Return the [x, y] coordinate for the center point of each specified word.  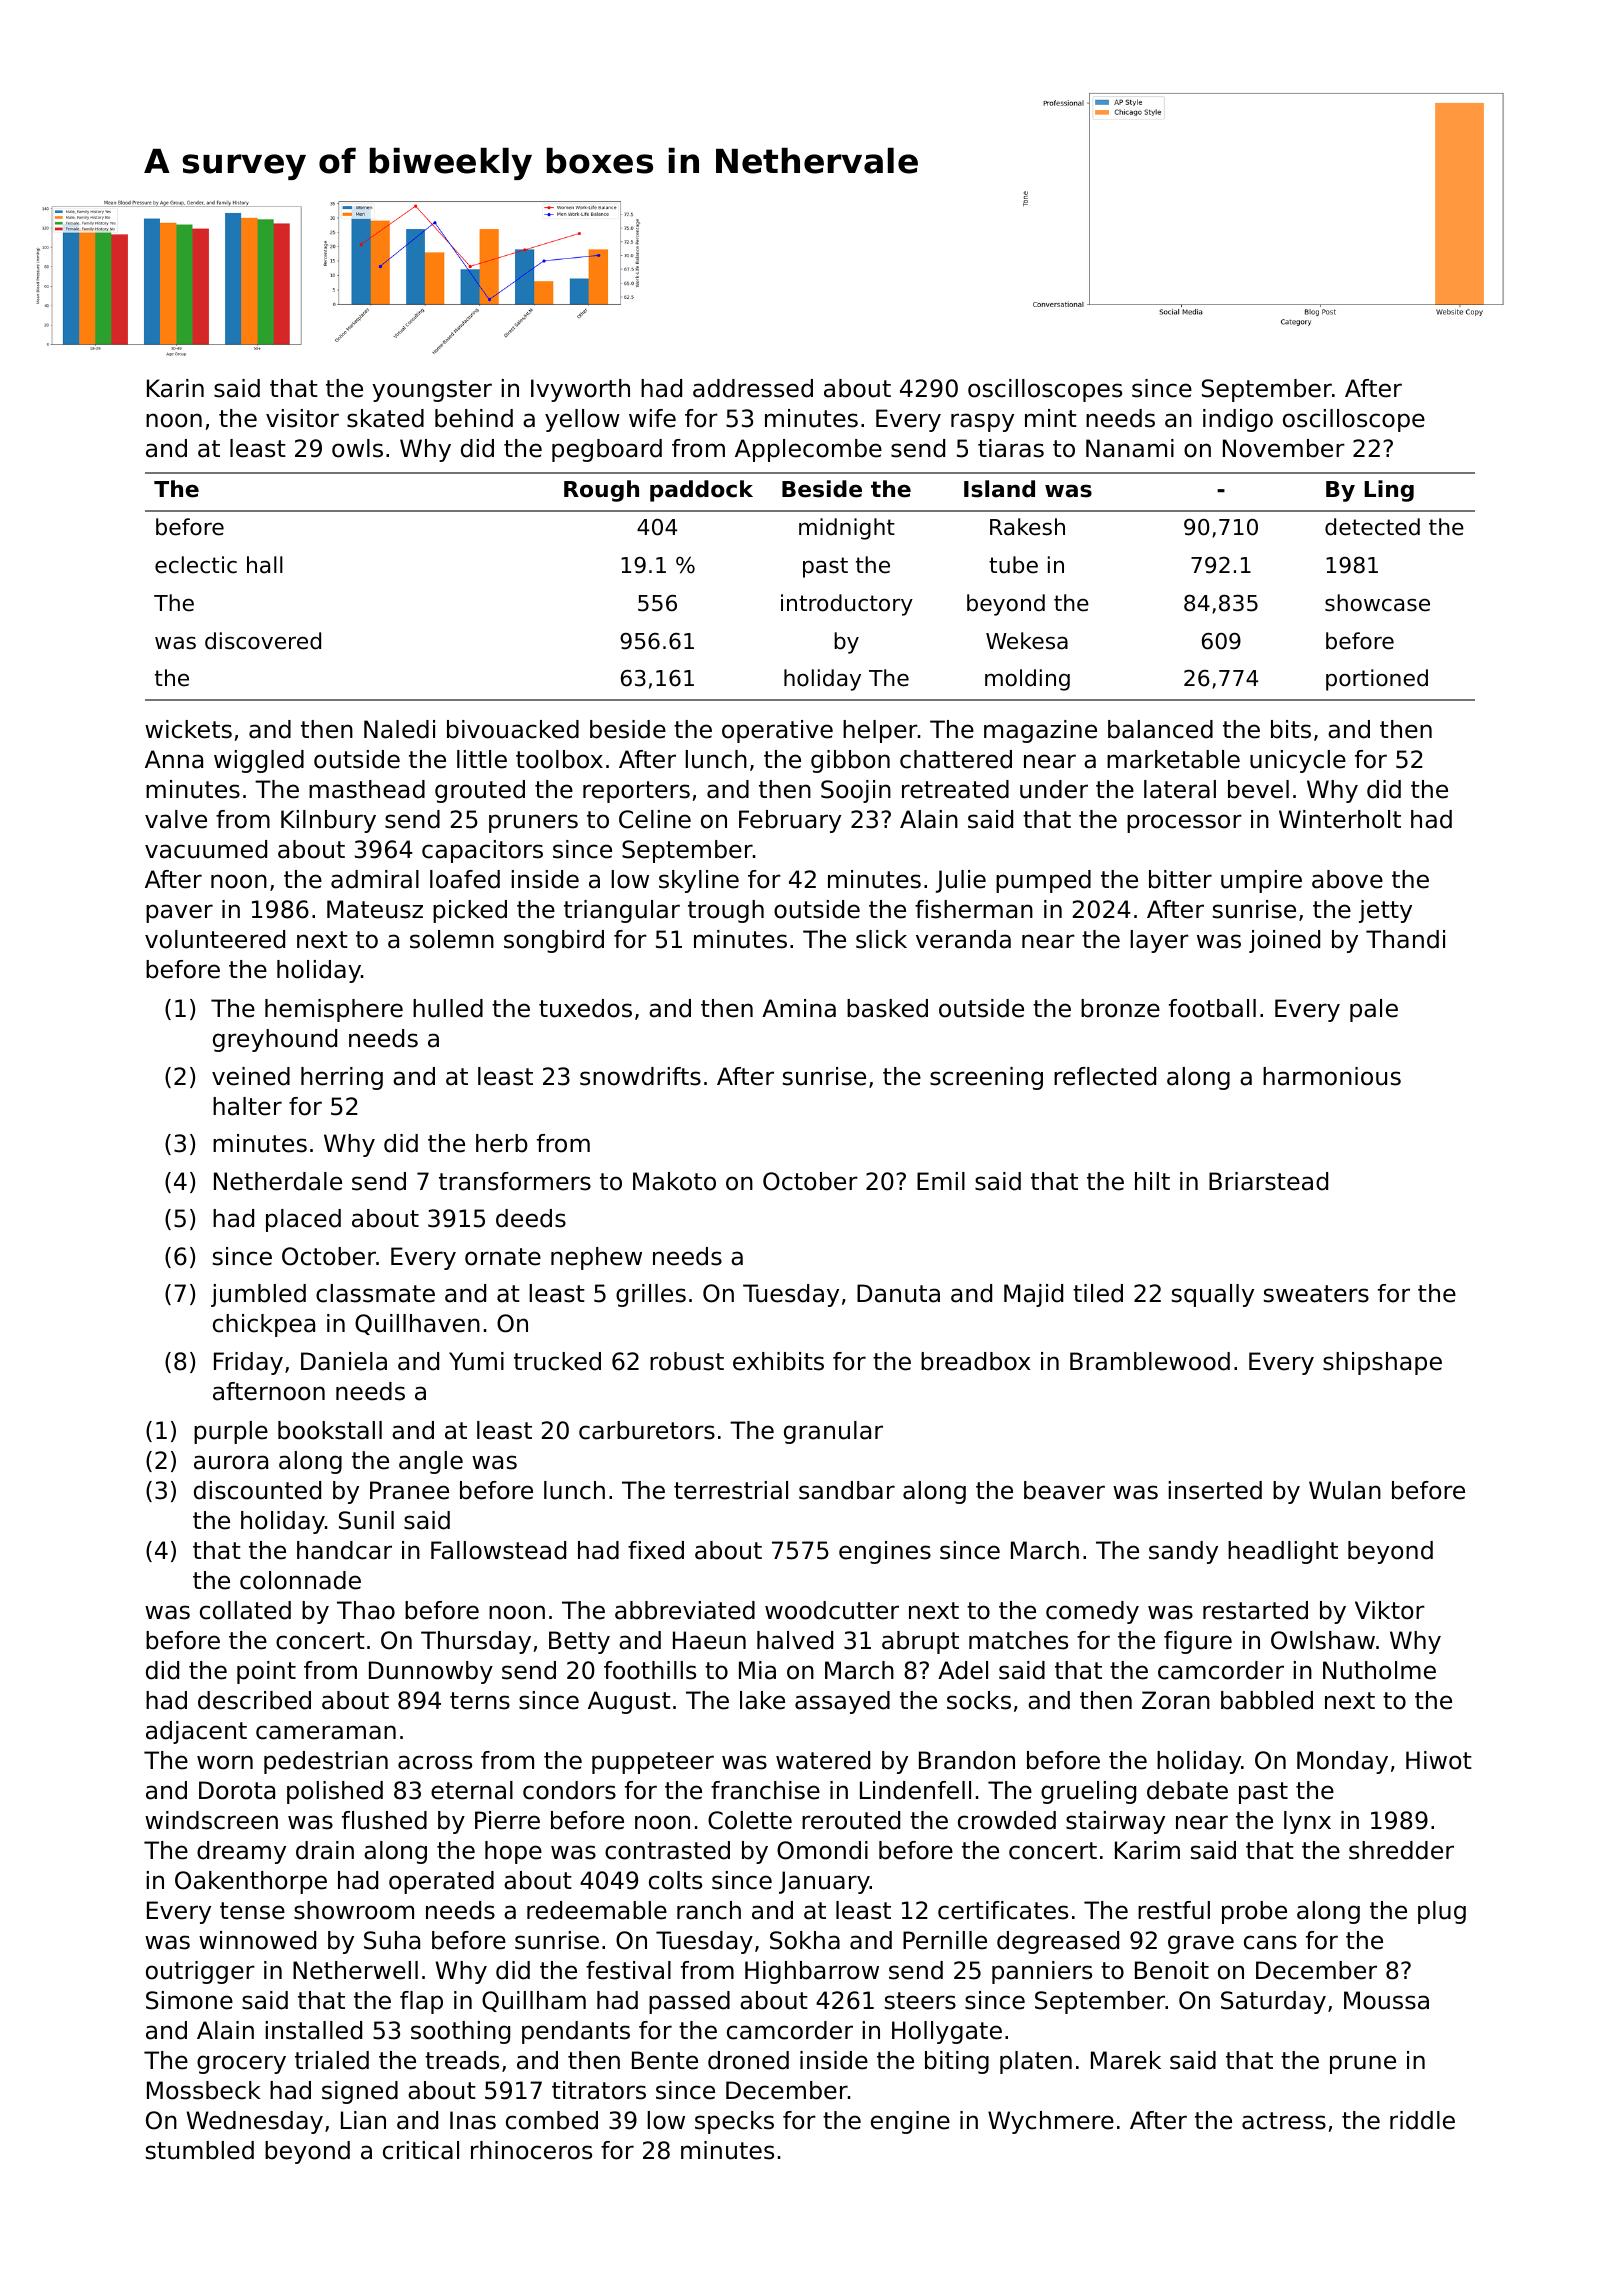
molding [1027, 680]
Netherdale [278, 1181]
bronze [1120, 1008]
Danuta [898, 1293]
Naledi [399, 729]
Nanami [1130, 448]
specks [734, 2122]
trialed [332, 2060]
